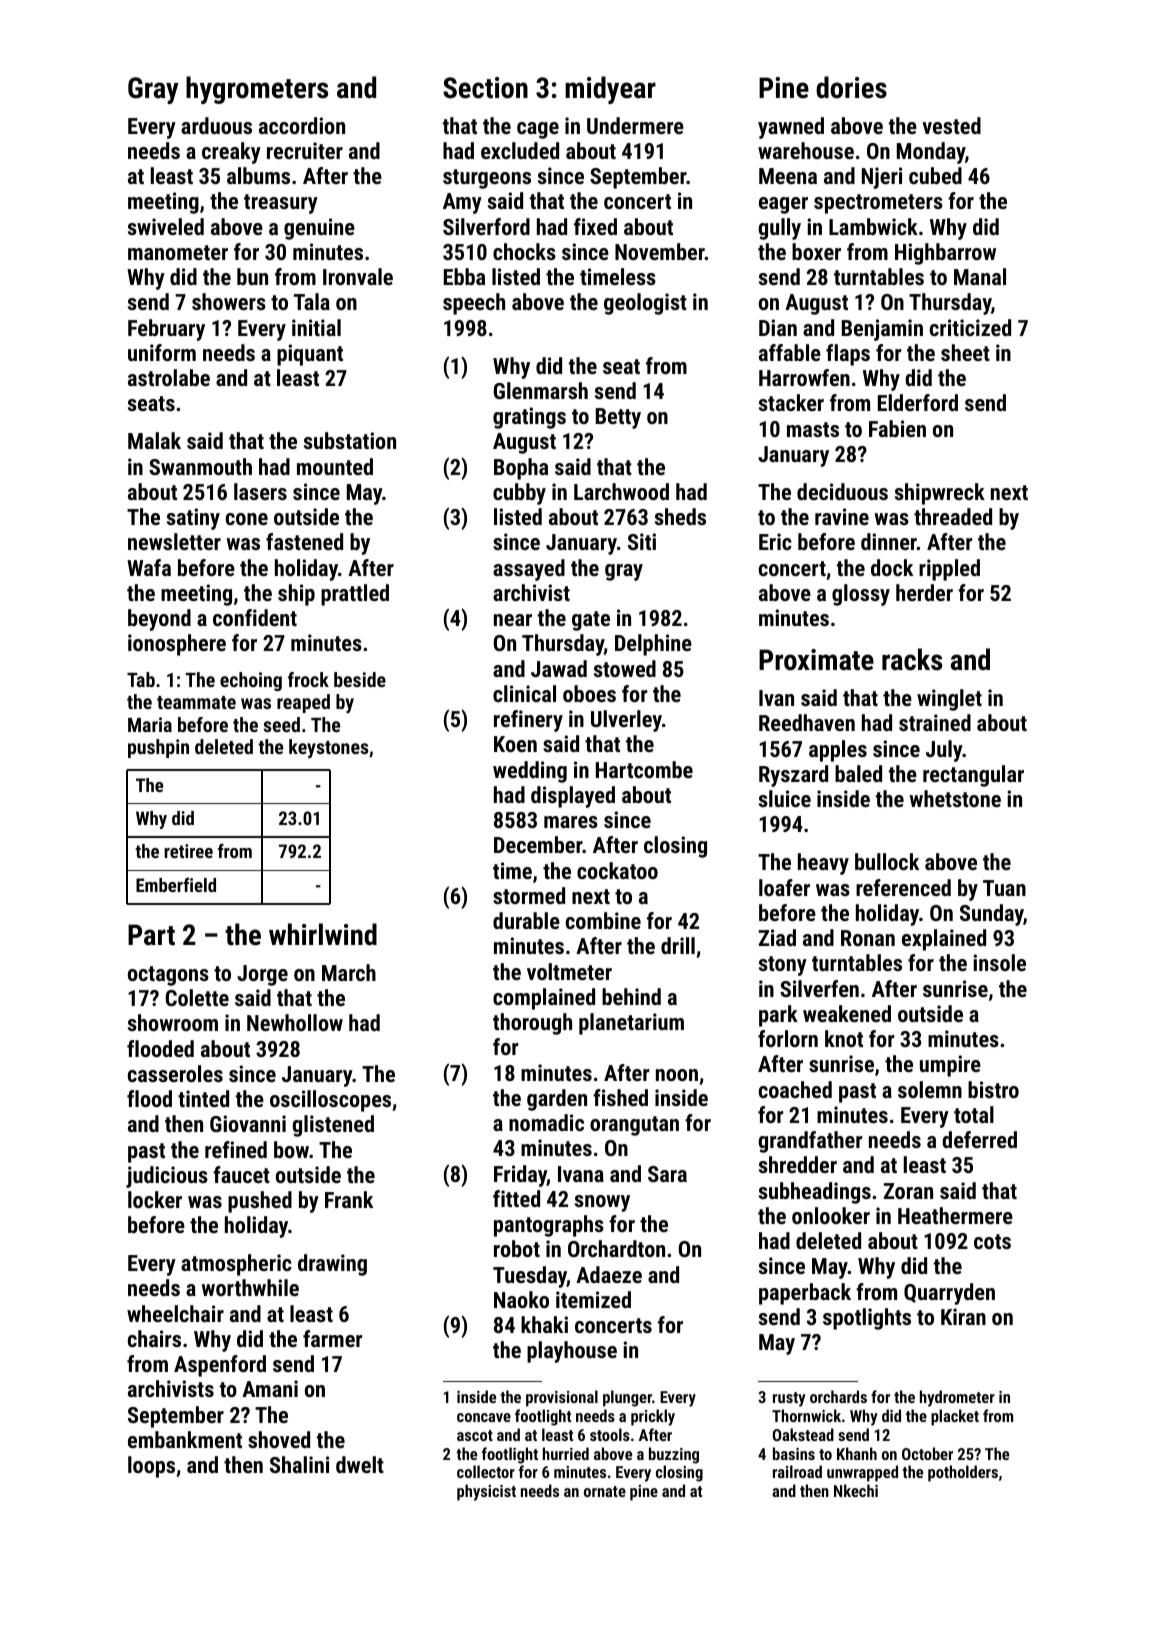 The image size is (1157, 1636). Describe the element at coordinates (635, 125) in the document. I see `Undermere` at that location.
